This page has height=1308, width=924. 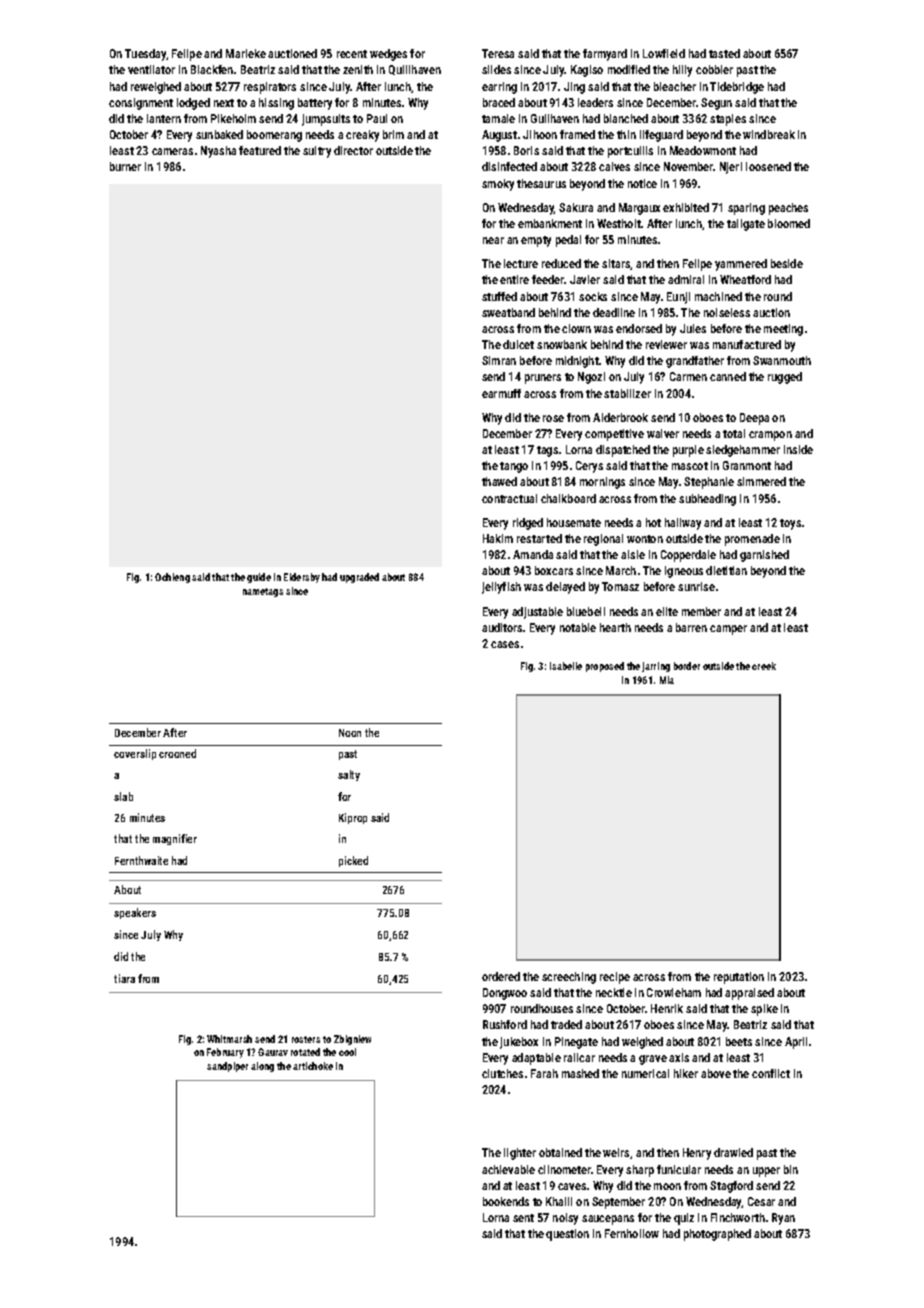 What do you see at coordinates (135, 754) in the page?
I see `coverslip` at bounding box center [135, 754].
